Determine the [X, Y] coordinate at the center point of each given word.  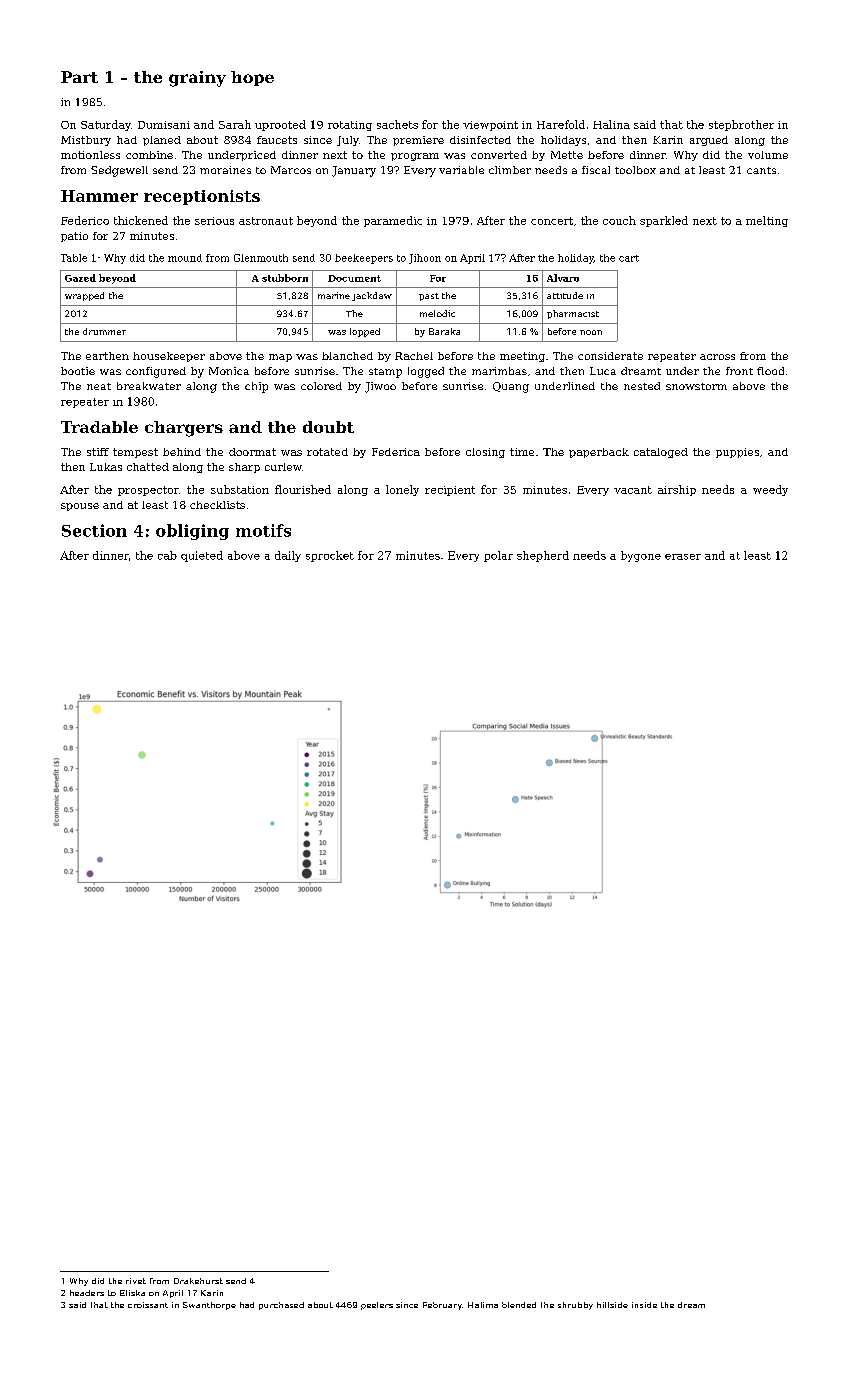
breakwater [149, 386]
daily [288, 556]
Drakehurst [198, 1281]
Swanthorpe [209, 1306]
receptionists [202, 197]
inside [644, 1305]
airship [677, 490]
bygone [641, 556]
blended [519, 1305]
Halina [611, 124]
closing [485, 453]
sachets [397, 124]
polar [498, 556]
